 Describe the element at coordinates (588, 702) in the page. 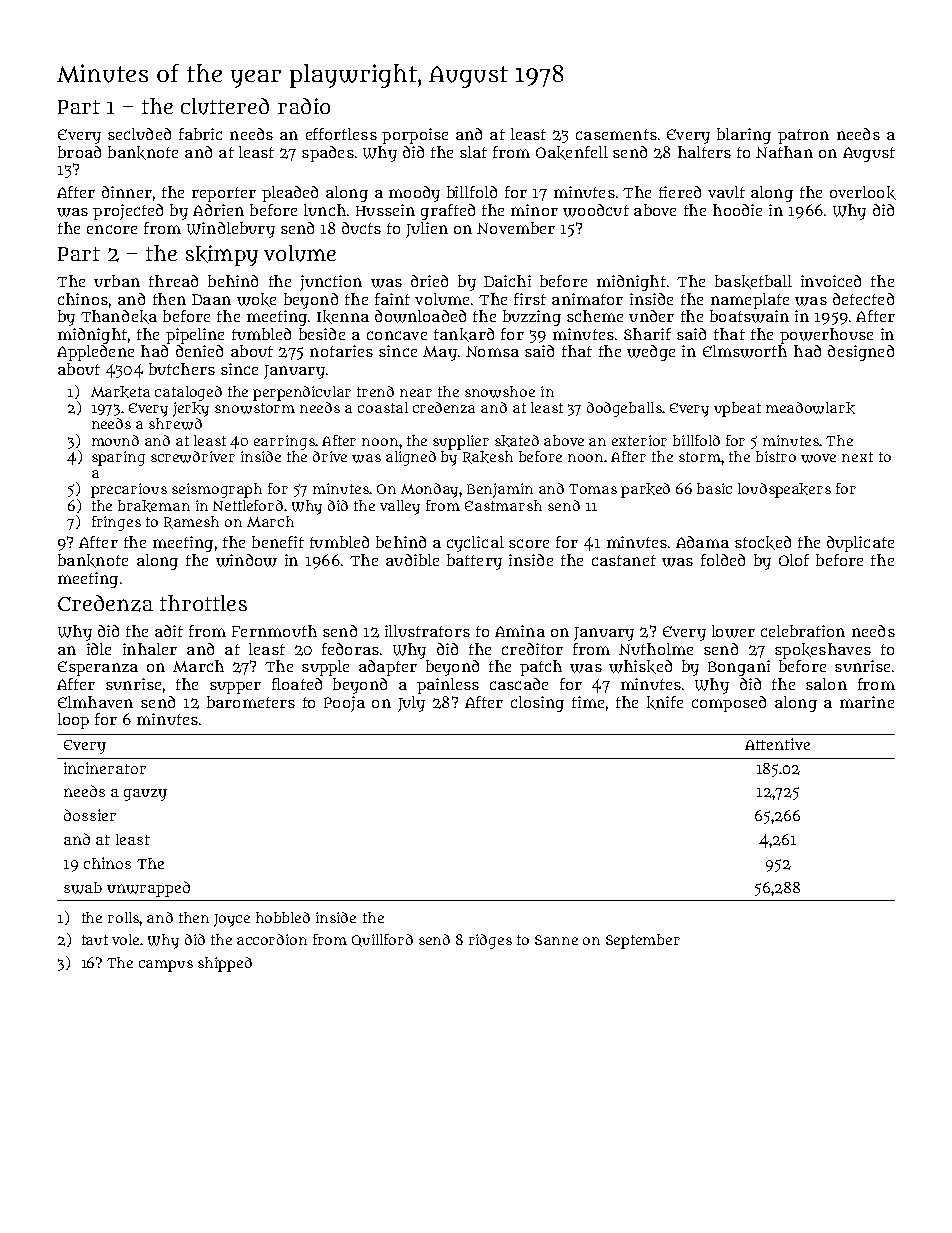

I see `time` at that location.
